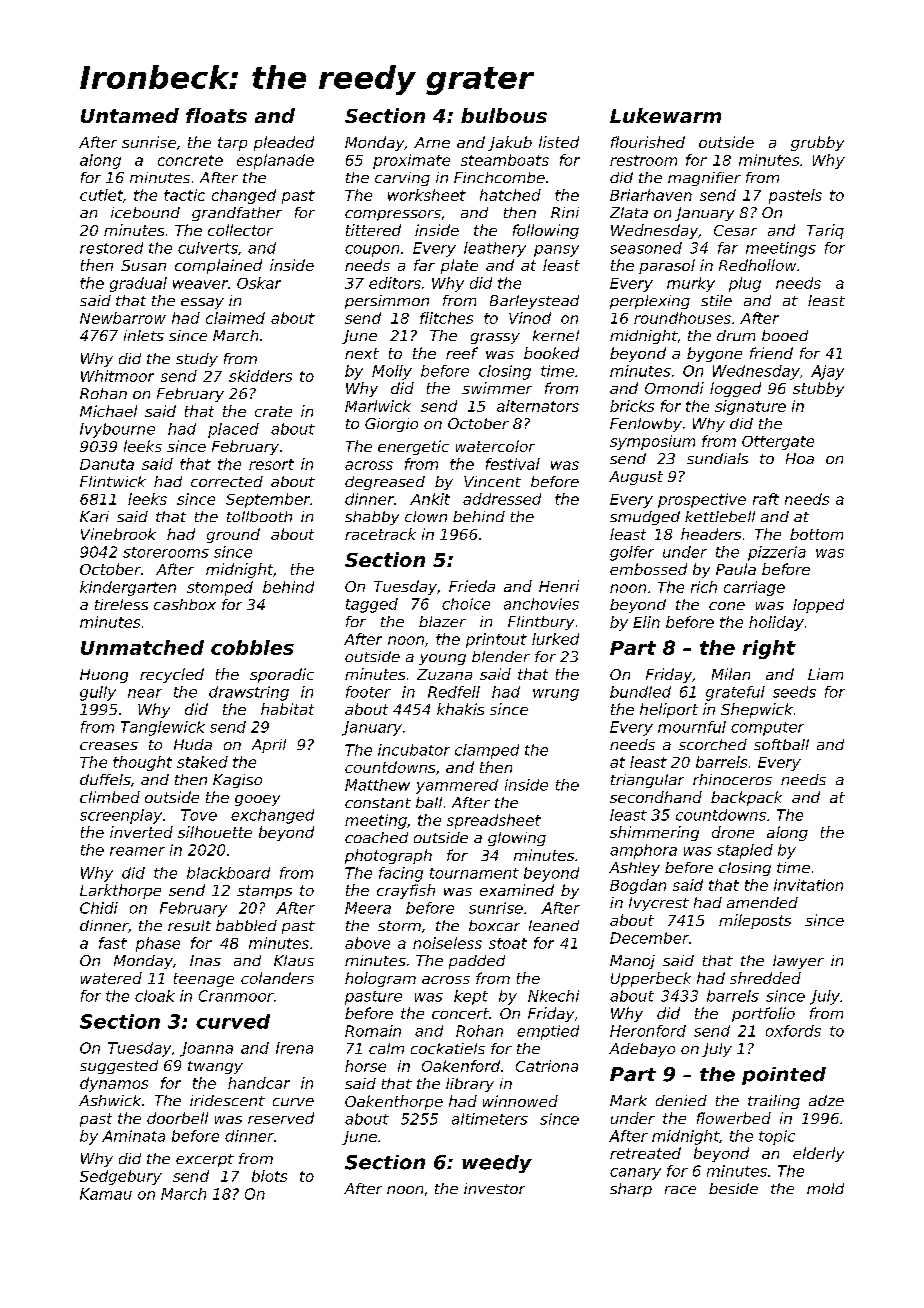 Image resolution: width=924 pixels, height=1308 pixels. Describe the element at coordinates (665, 115) in the page. I see `Lukewarm` at that location.
